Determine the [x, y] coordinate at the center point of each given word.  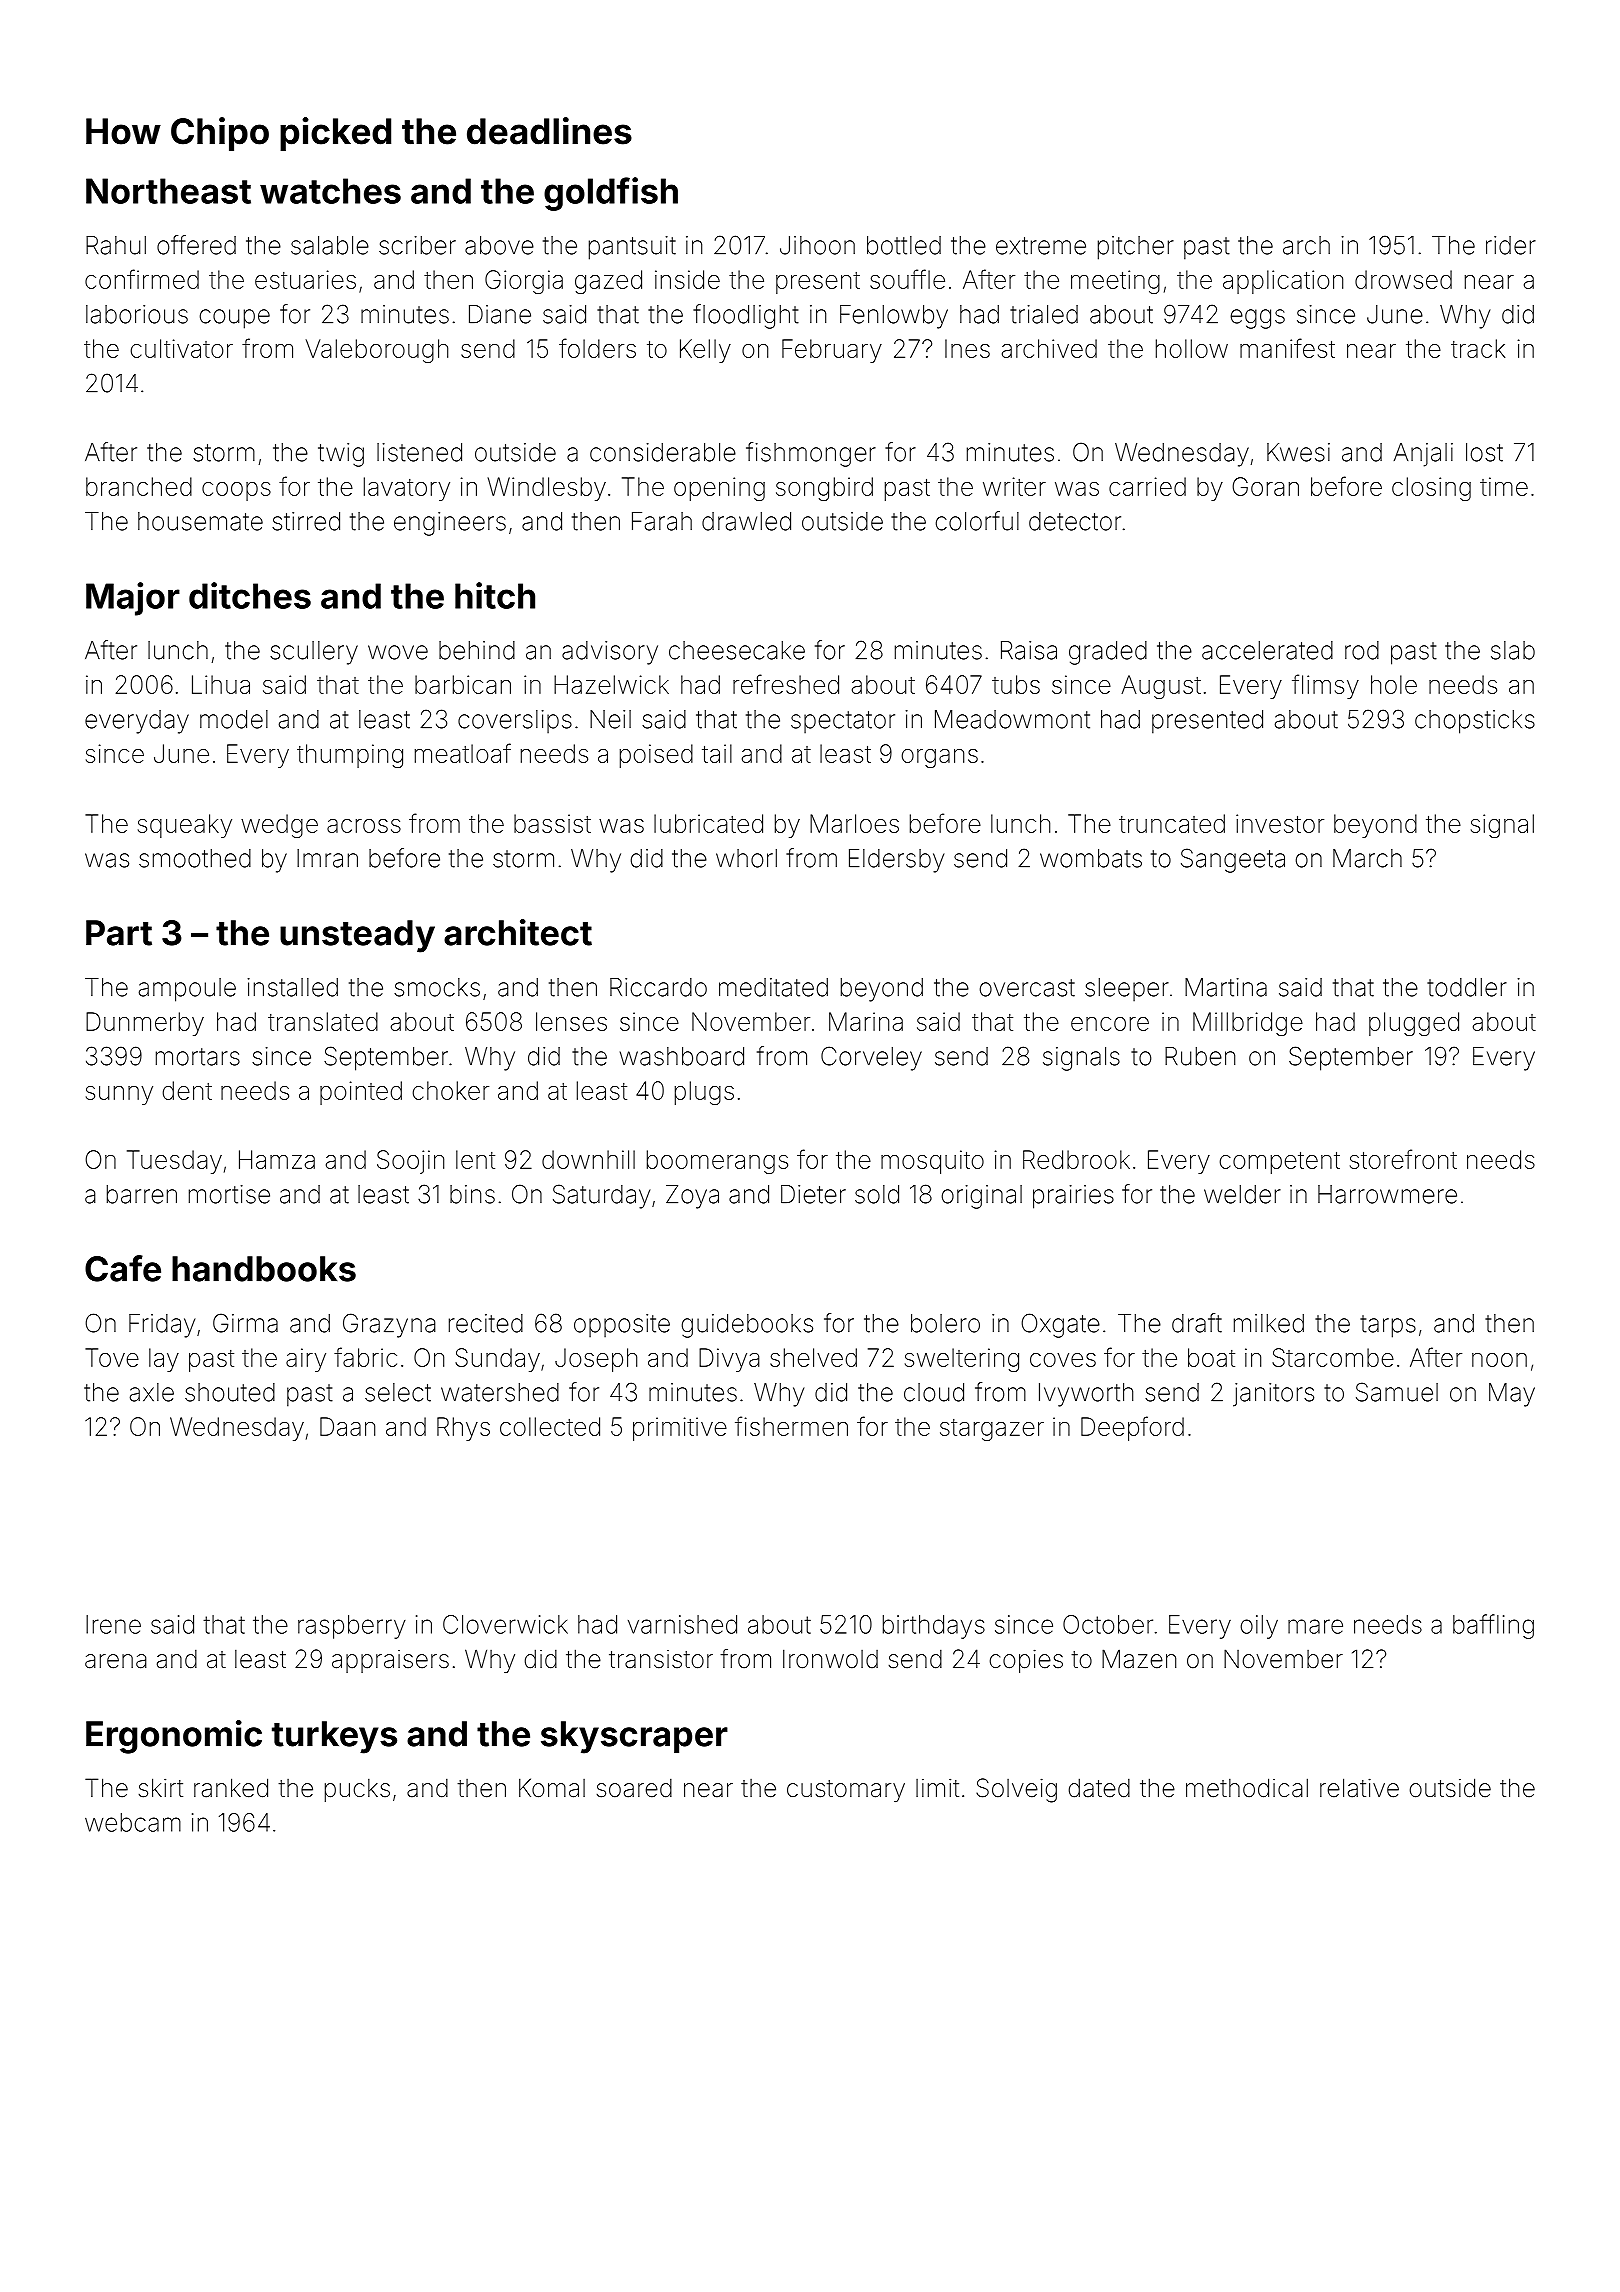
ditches [250, 595]
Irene [113, 1624]
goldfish [611, 194]
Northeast [168, 191]
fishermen [791, 1426]
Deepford [1132, 1428]
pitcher [1136, 248]
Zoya [692, 1197]
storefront [1403, 1159]
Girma [245, 1323]
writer [1014, 486]
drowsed [1403, 279]
